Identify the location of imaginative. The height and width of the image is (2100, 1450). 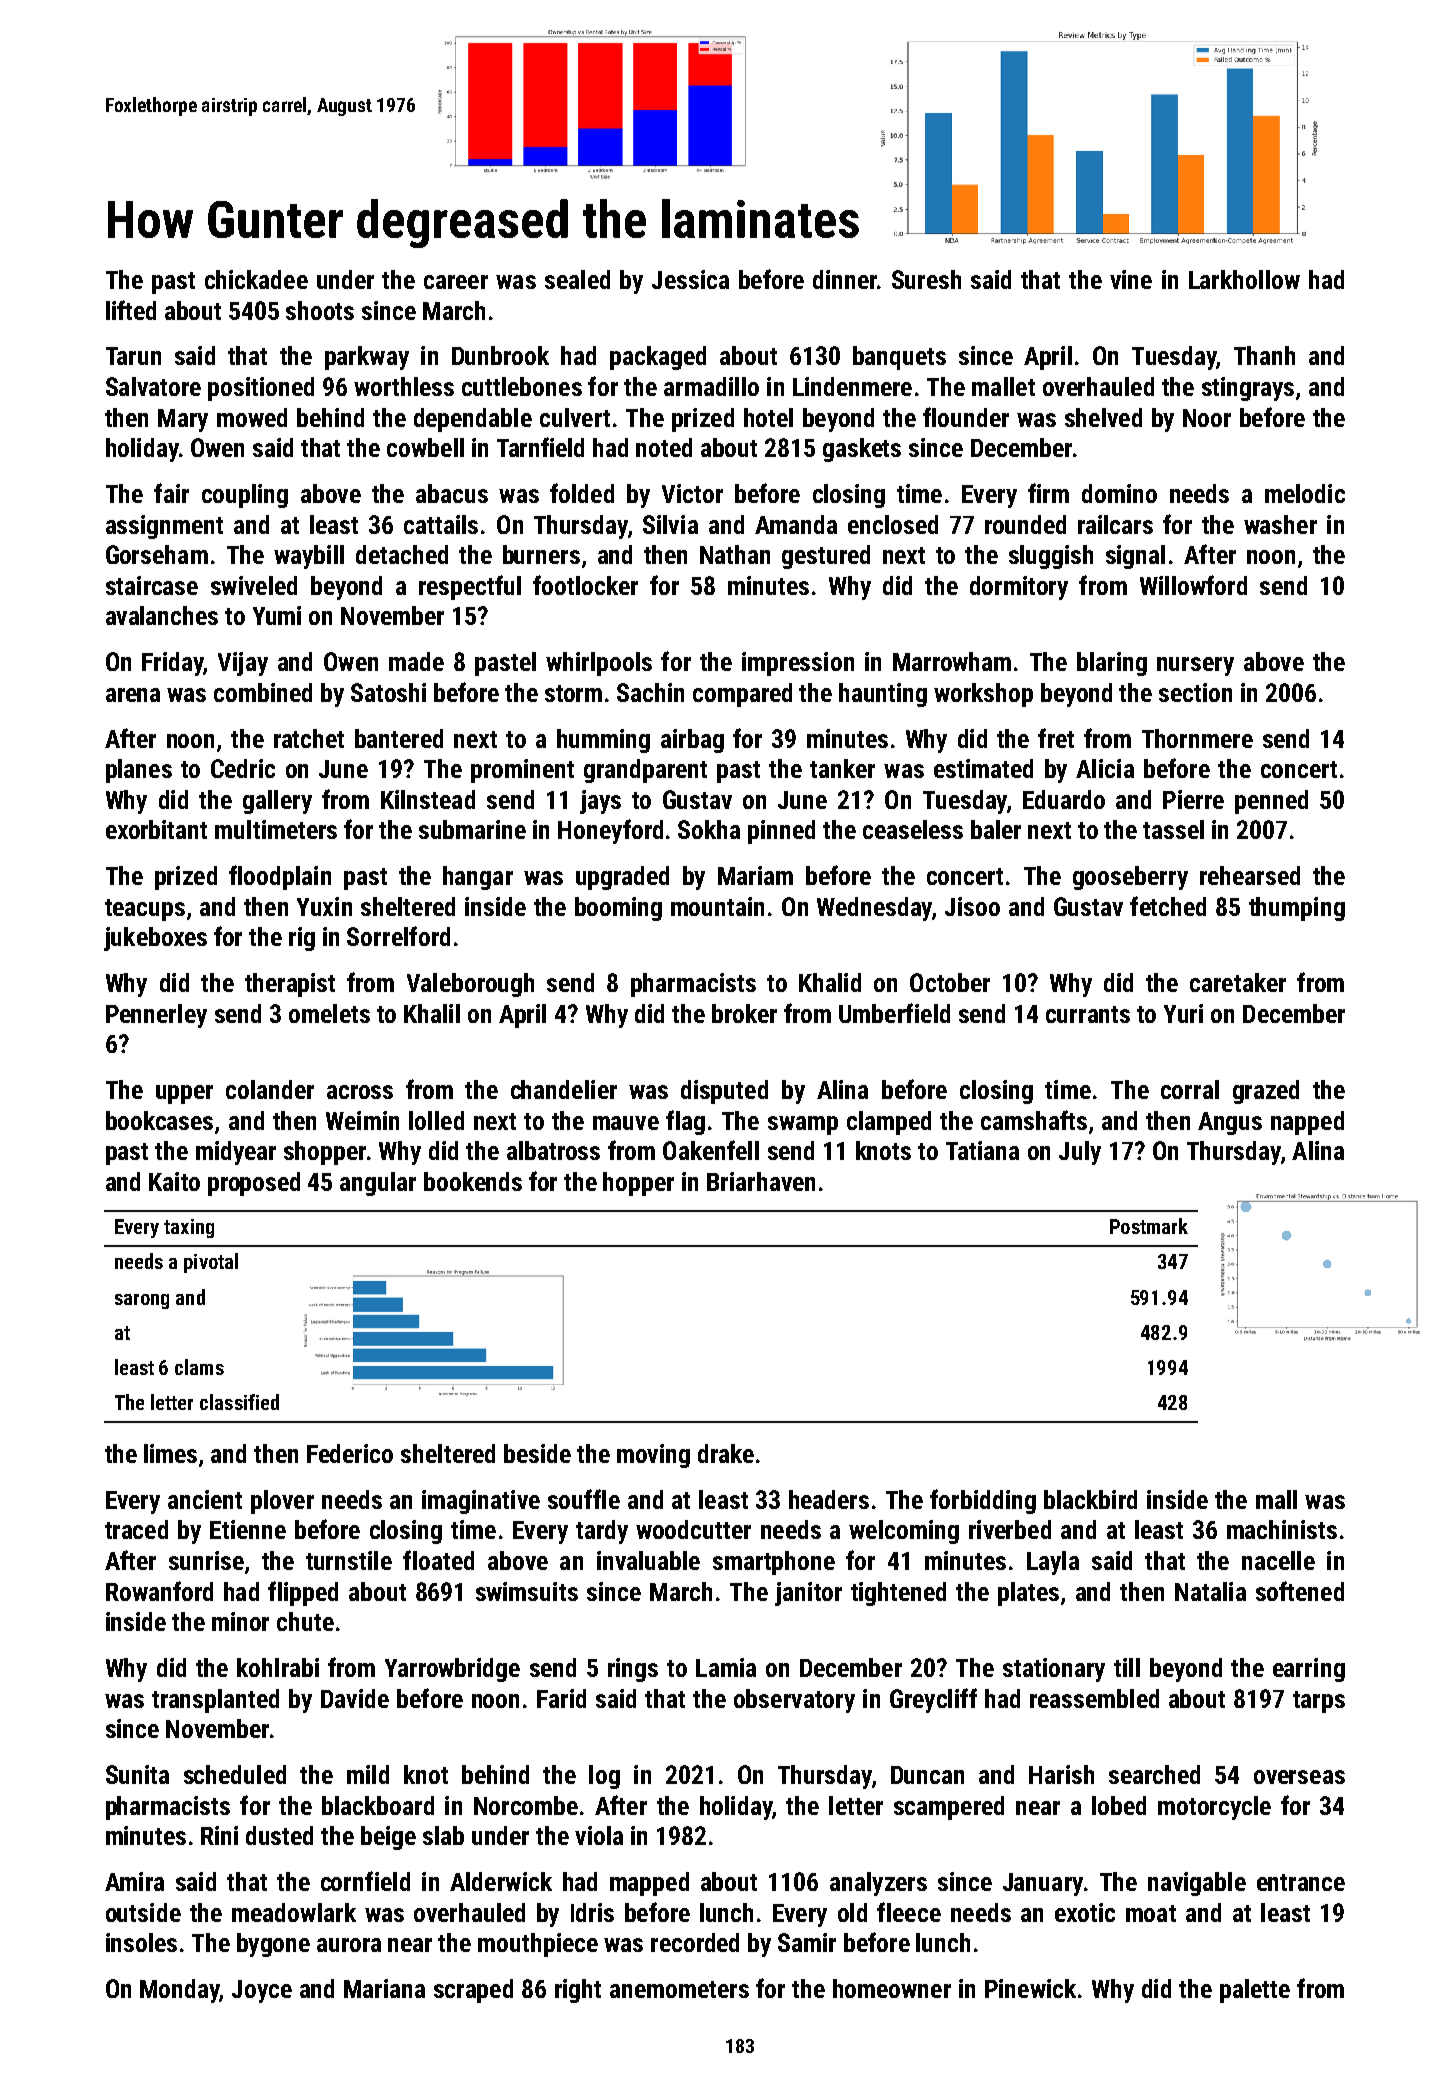
(481, 1502).
